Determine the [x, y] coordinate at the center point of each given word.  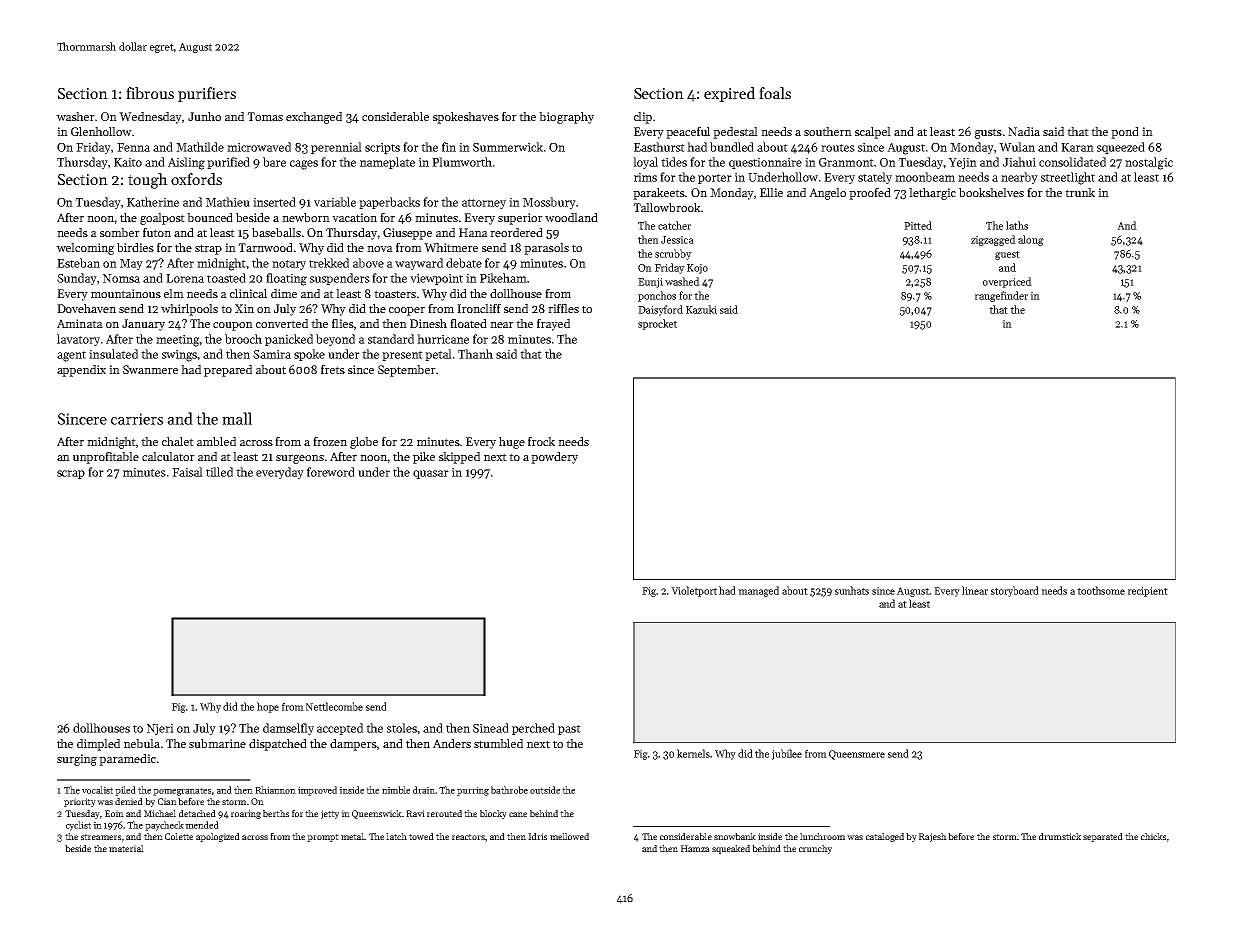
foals [775, 93]
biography [566, 118]
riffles [563, 308]
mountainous [126, 293]
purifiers [207, 94]
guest [1007, 255]
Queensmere [857, 755]
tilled [219, 472]
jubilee [786, 754]
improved [317, 791]
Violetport [694, 591]
